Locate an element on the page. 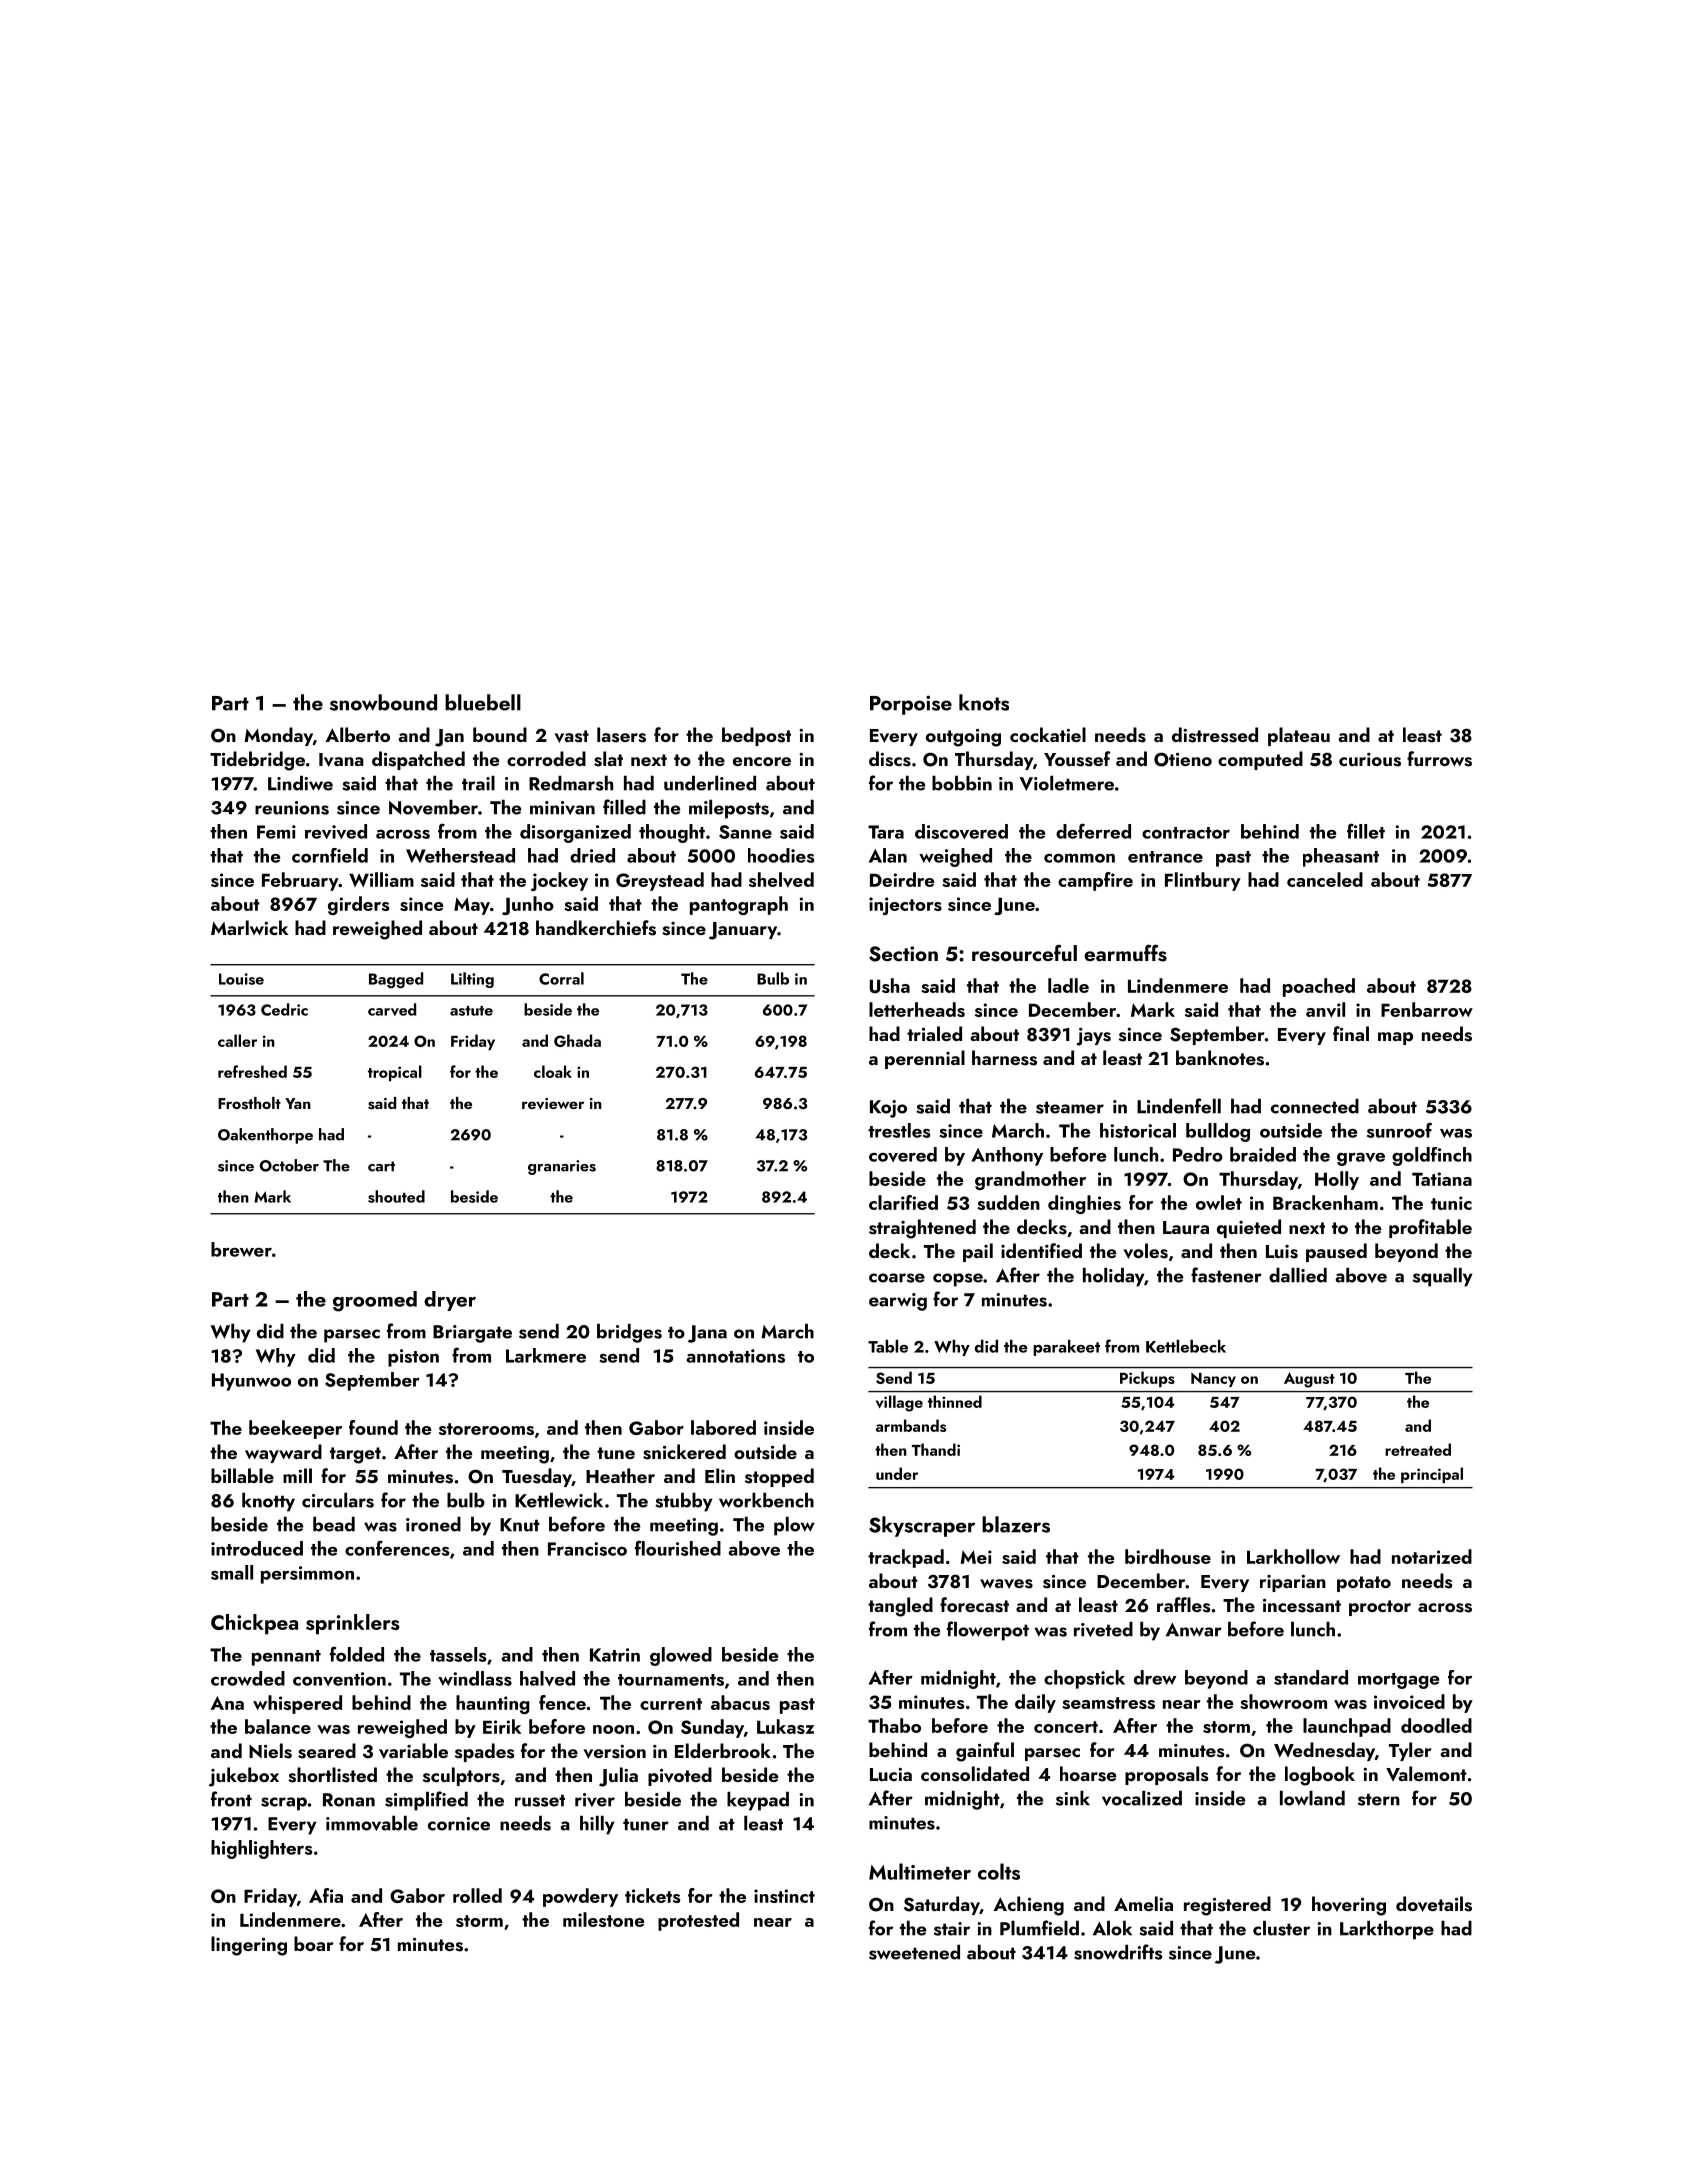 This document has height=2178, width=1683. Tidebridge is located at coordinates (257, 761).
